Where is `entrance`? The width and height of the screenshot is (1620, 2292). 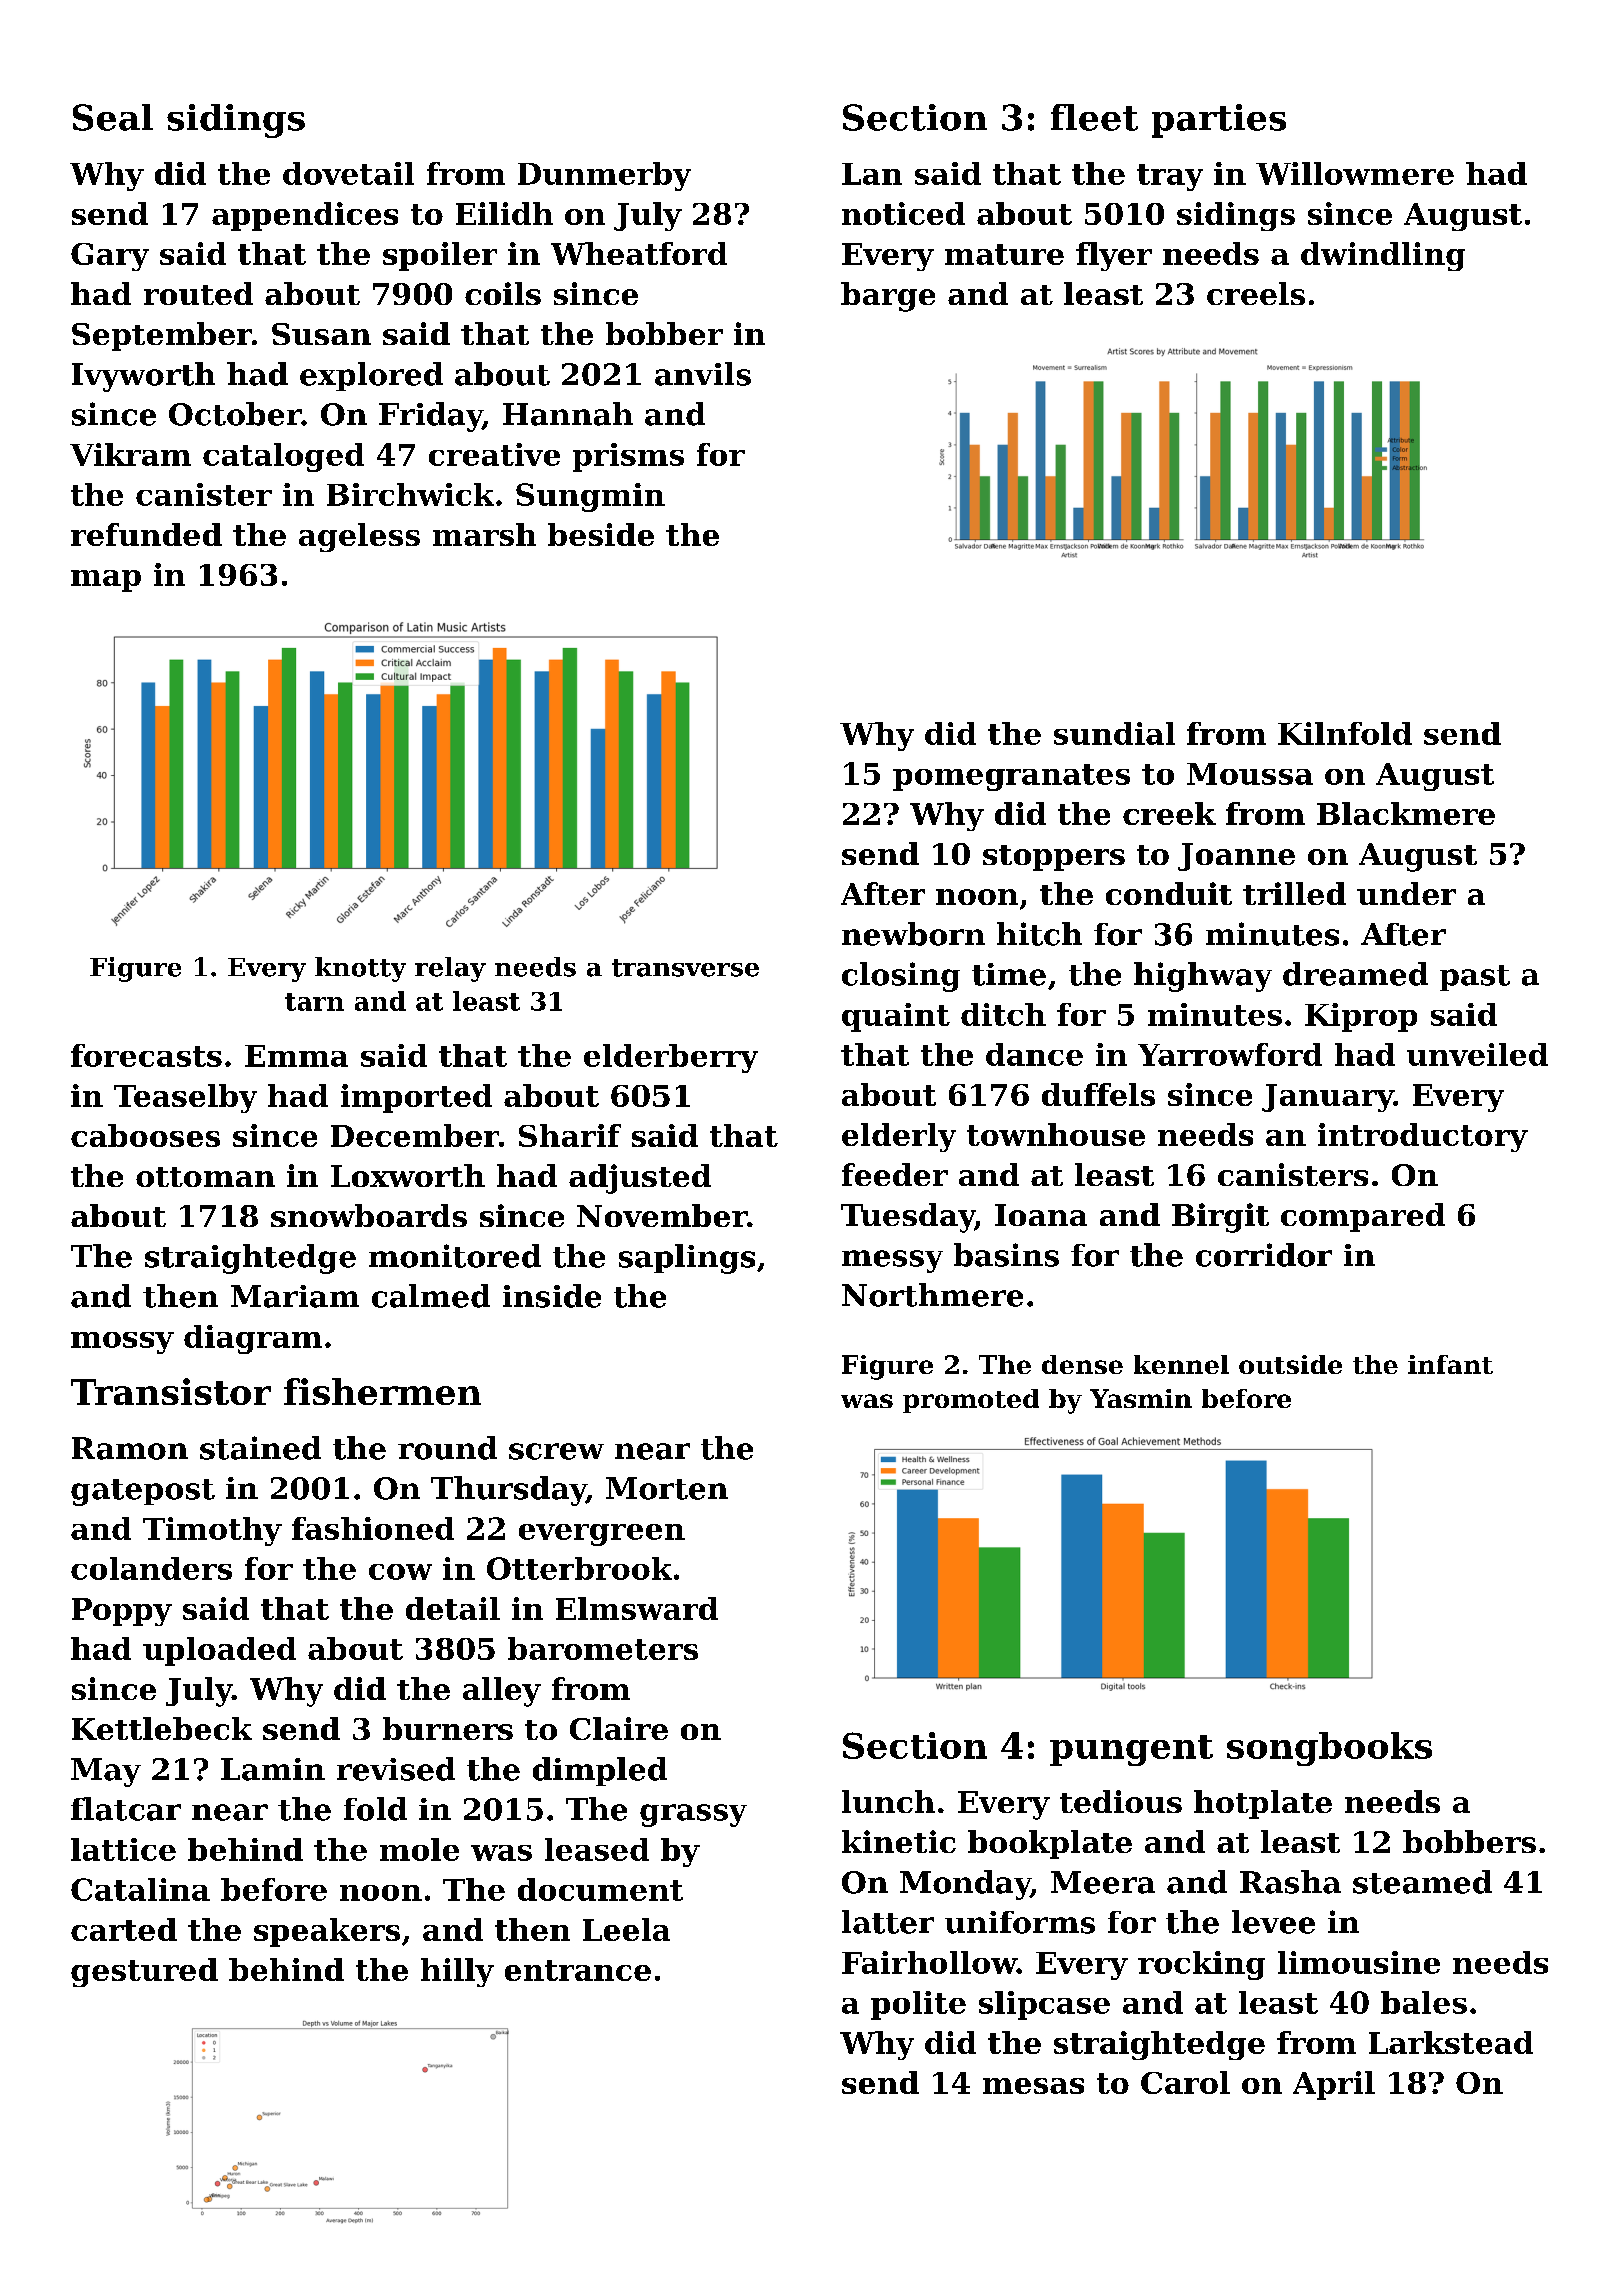
entrance is located at coordinates (578, 1970).
